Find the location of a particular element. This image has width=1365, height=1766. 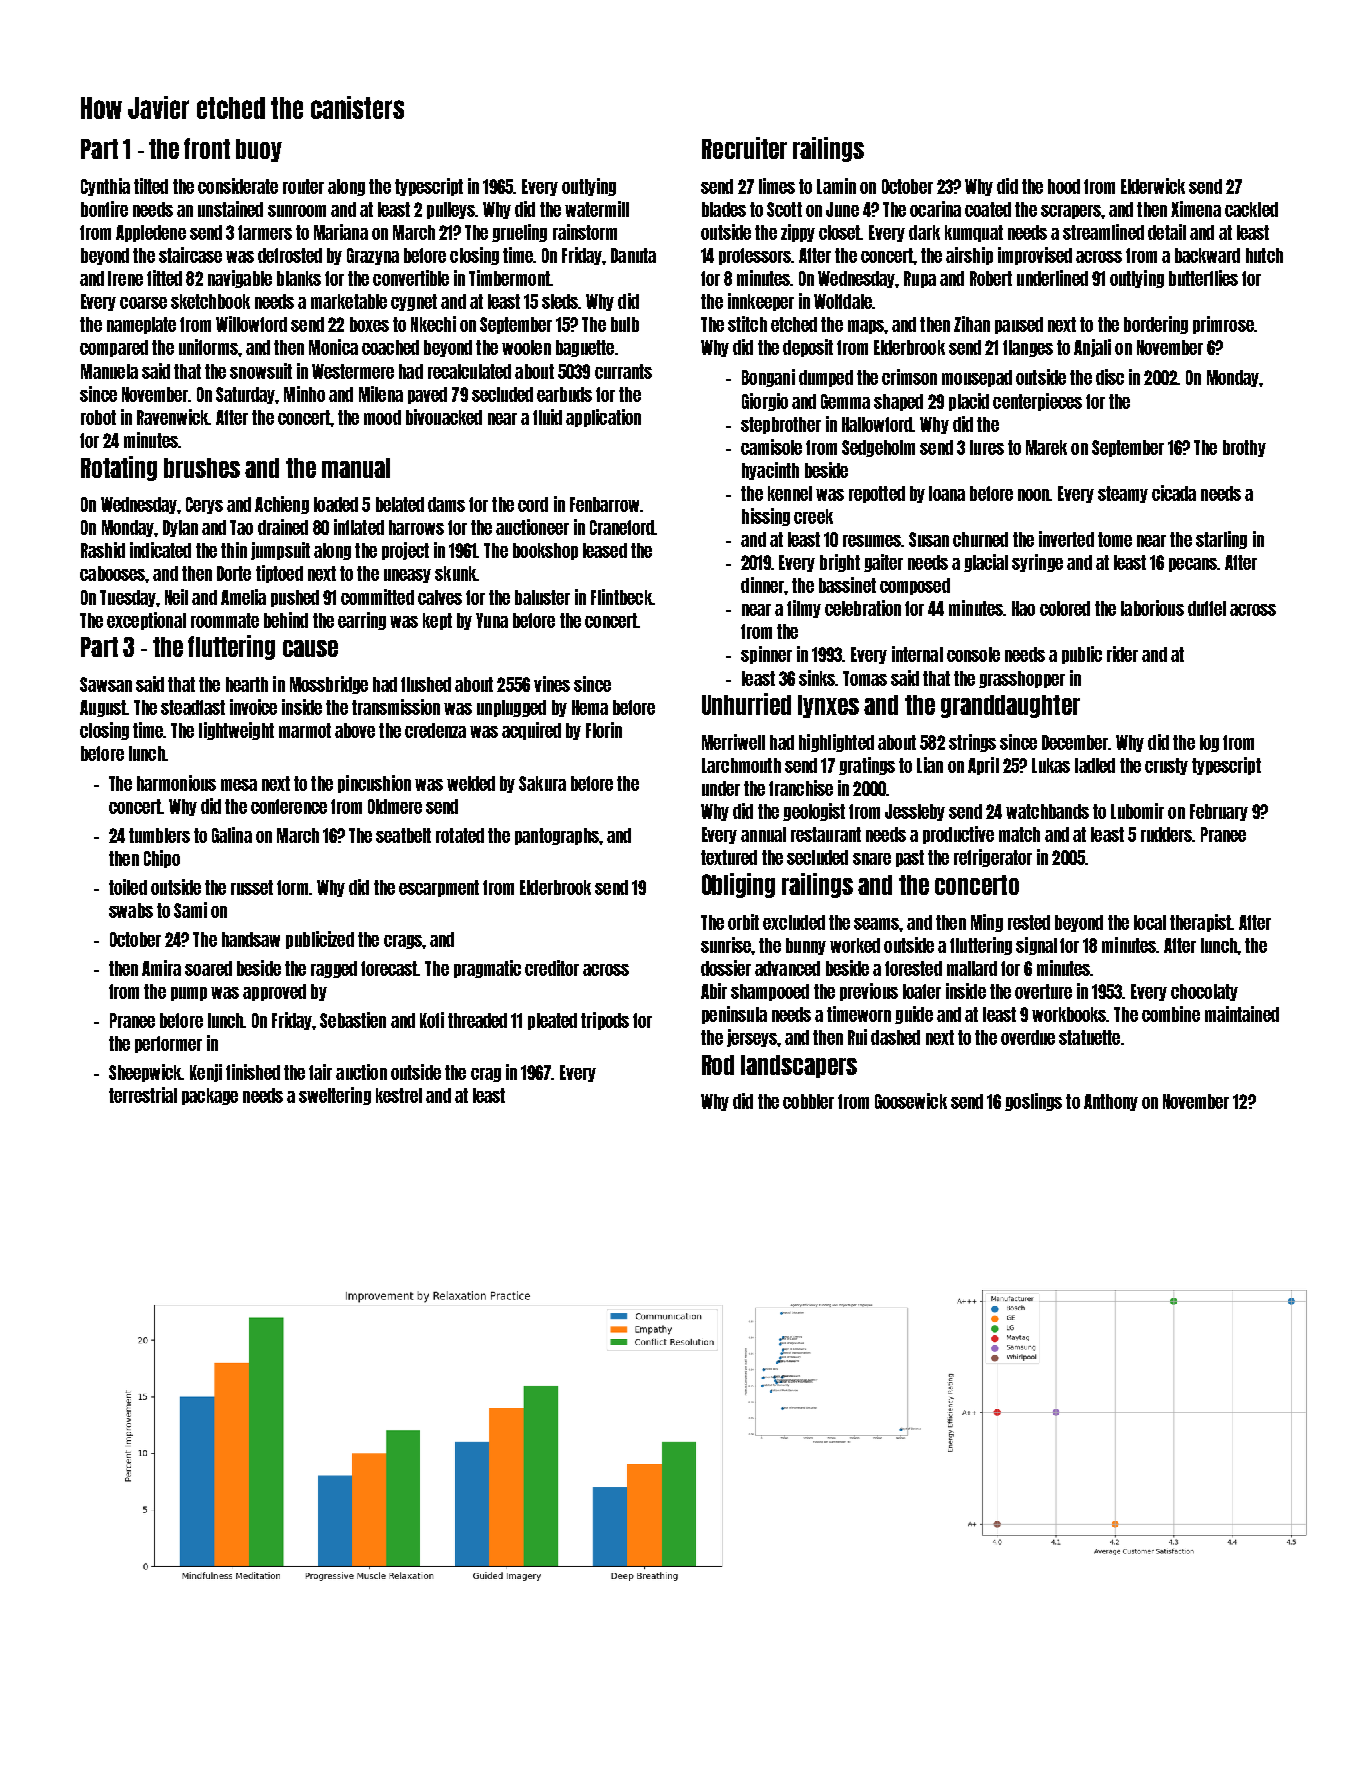

jerseys is located at coordinates (752, 1038).
